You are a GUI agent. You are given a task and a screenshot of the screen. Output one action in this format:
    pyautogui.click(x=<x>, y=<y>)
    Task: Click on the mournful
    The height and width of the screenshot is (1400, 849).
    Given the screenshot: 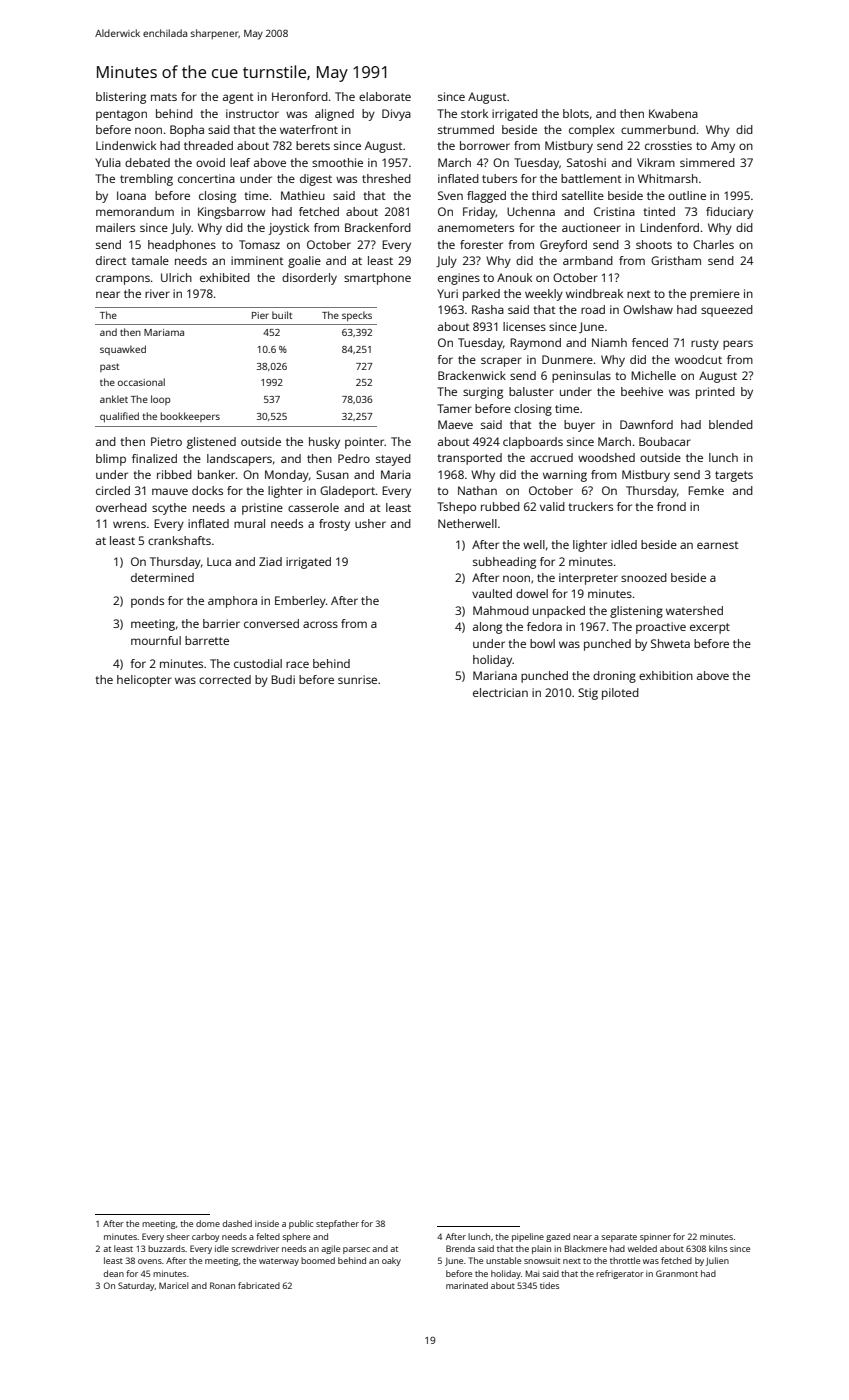 What is the action you would take?
    pyautogui.click(x=156, y=640)
